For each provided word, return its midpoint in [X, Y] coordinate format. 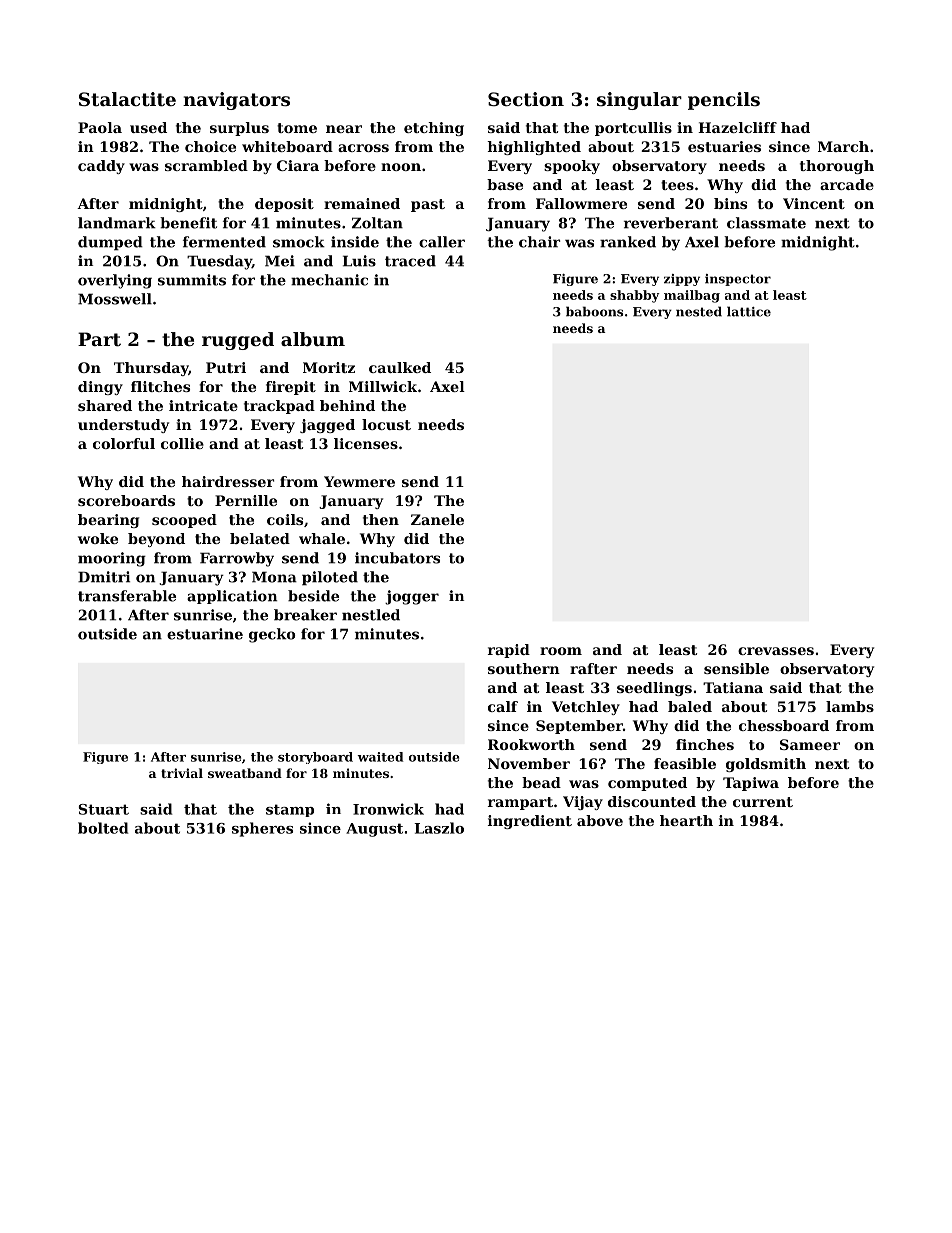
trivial [182, 773]
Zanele [437, 519]
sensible [736, 668]
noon [401, 167]
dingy [100, 388]
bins [730, 203]
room [561, 651]
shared [105, 405]
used [148, 127]
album [313, 339]
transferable [127, 596]
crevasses [776, 651]
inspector [738, 280]
